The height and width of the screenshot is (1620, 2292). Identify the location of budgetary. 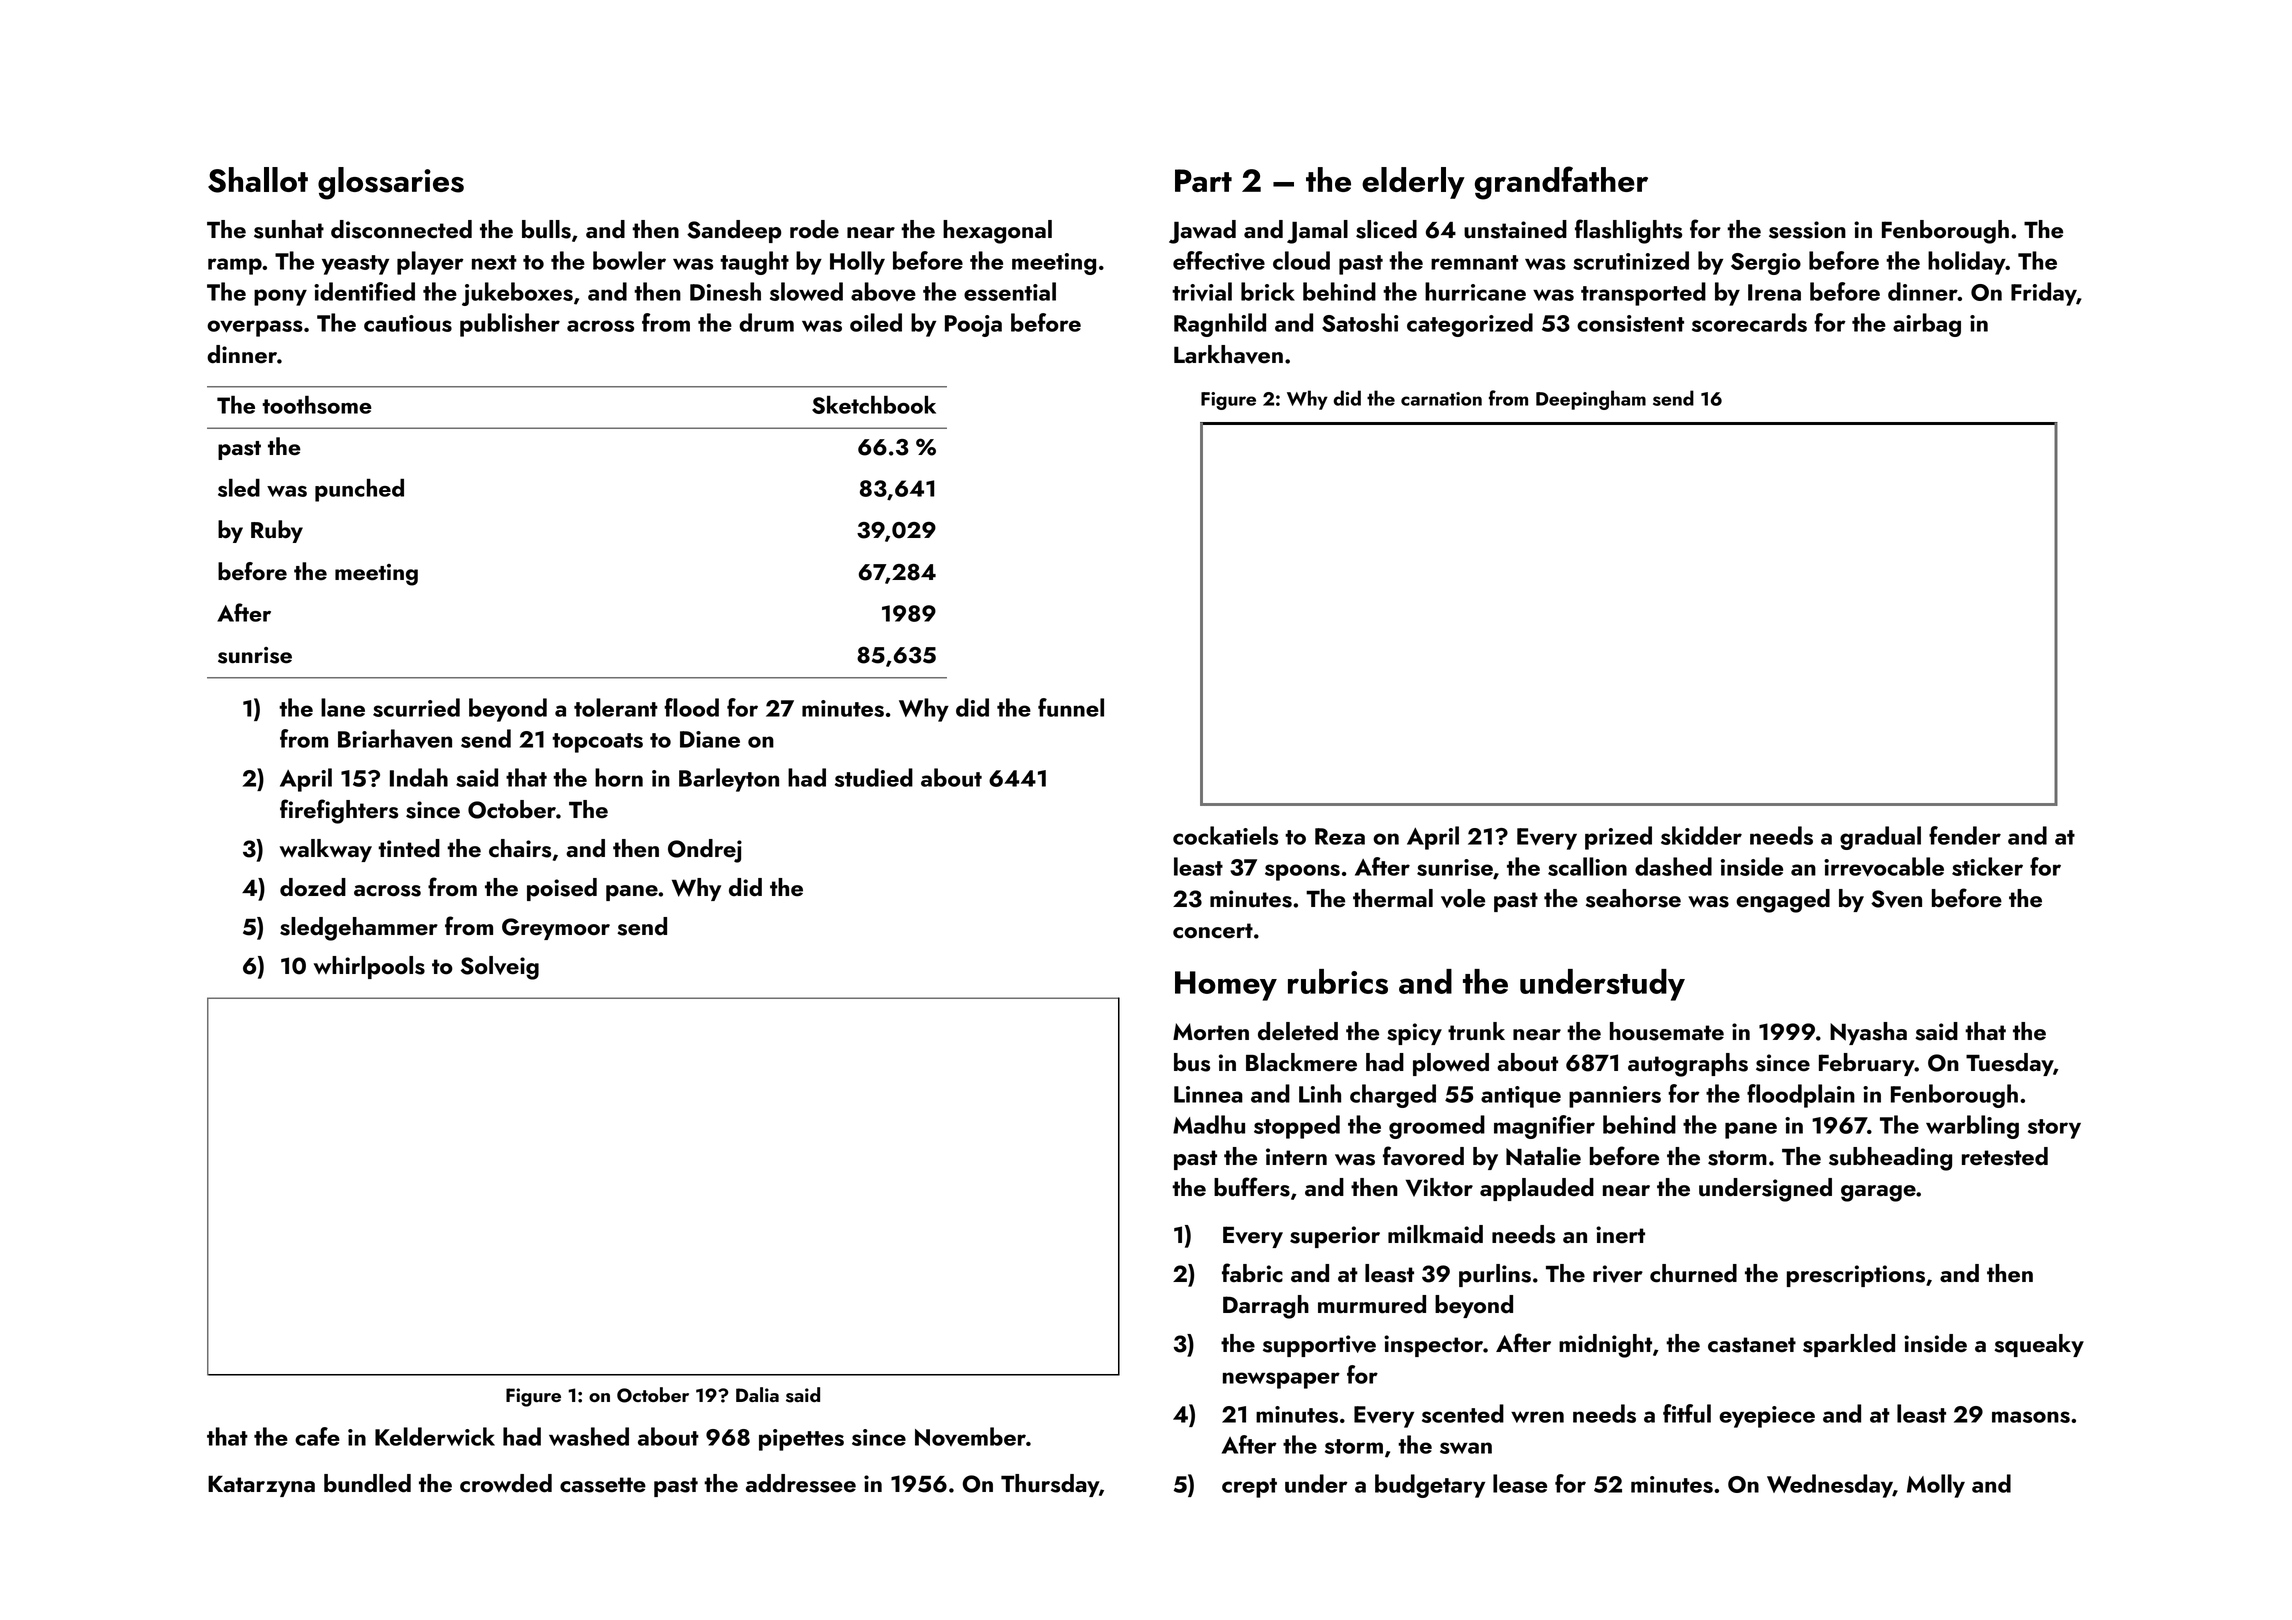
(1430, 1486).
